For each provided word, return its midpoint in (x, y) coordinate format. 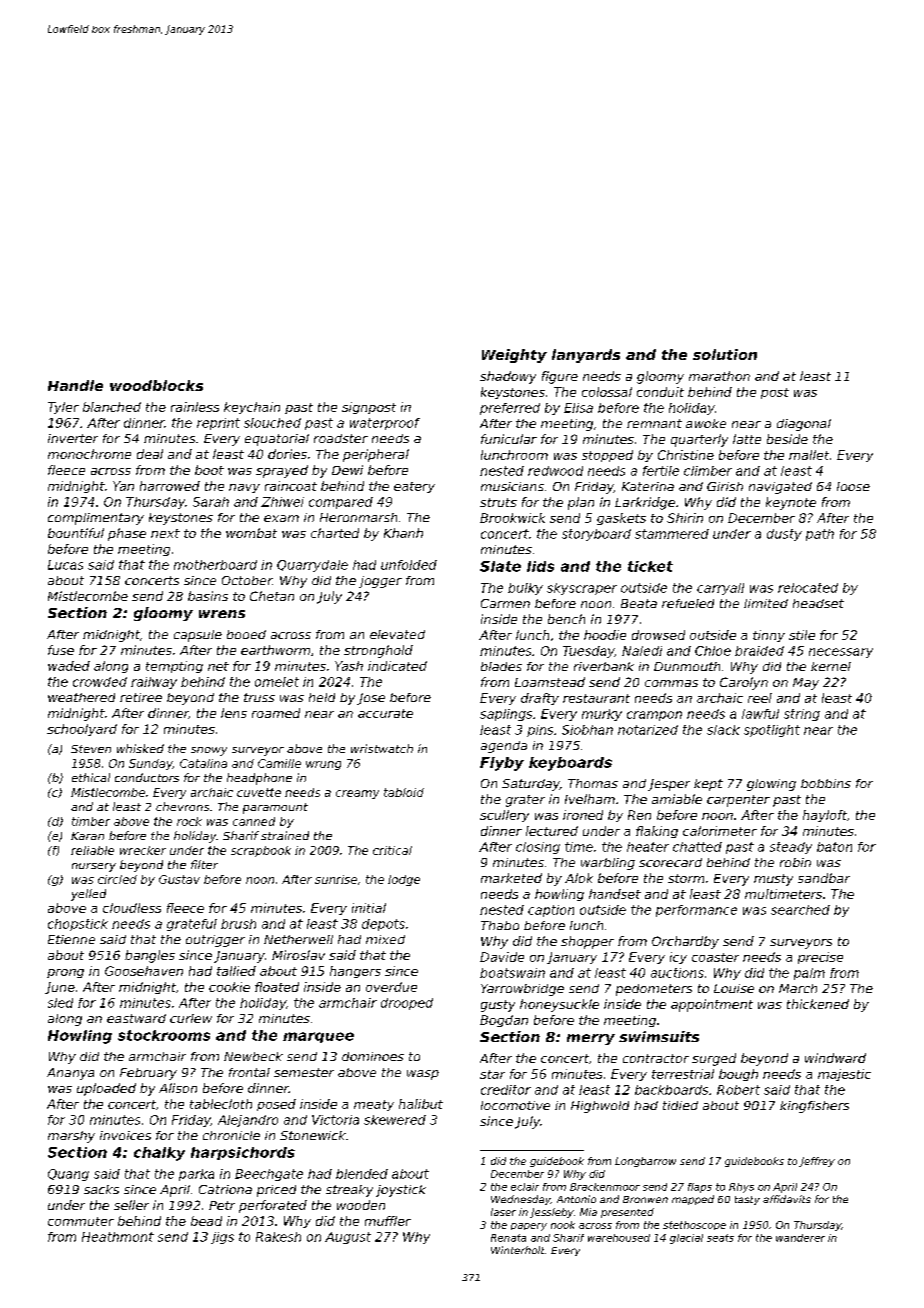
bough (738, 1075)
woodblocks (156, 385)
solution (725, 354)
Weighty (514, 356)
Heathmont (118, 1237)
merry (591, 1039)
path (820, 535)
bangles (150, 956)
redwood (555, 471)
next (165, 533)
